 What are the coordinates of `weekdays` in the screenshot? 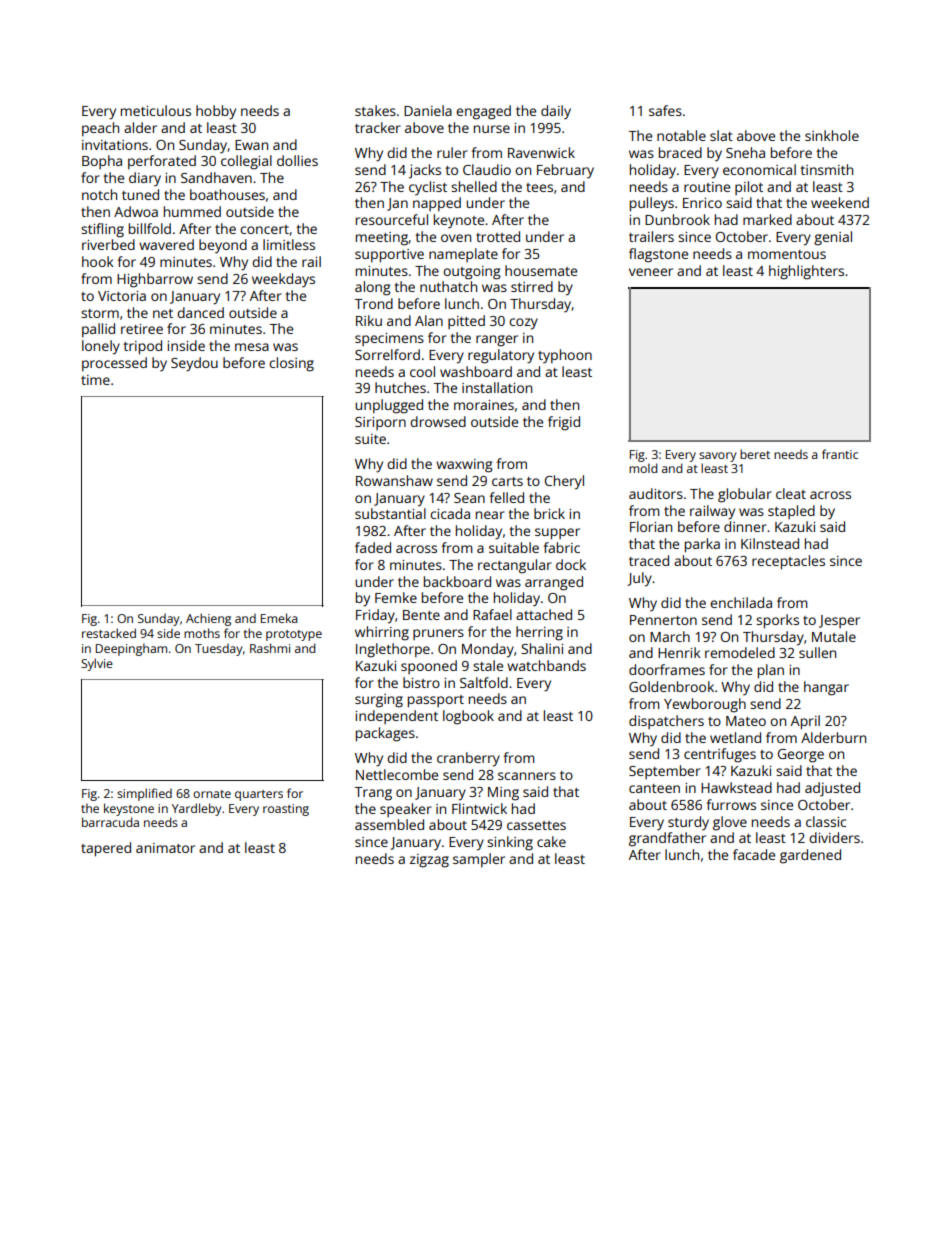 It's located at (283, 280).
